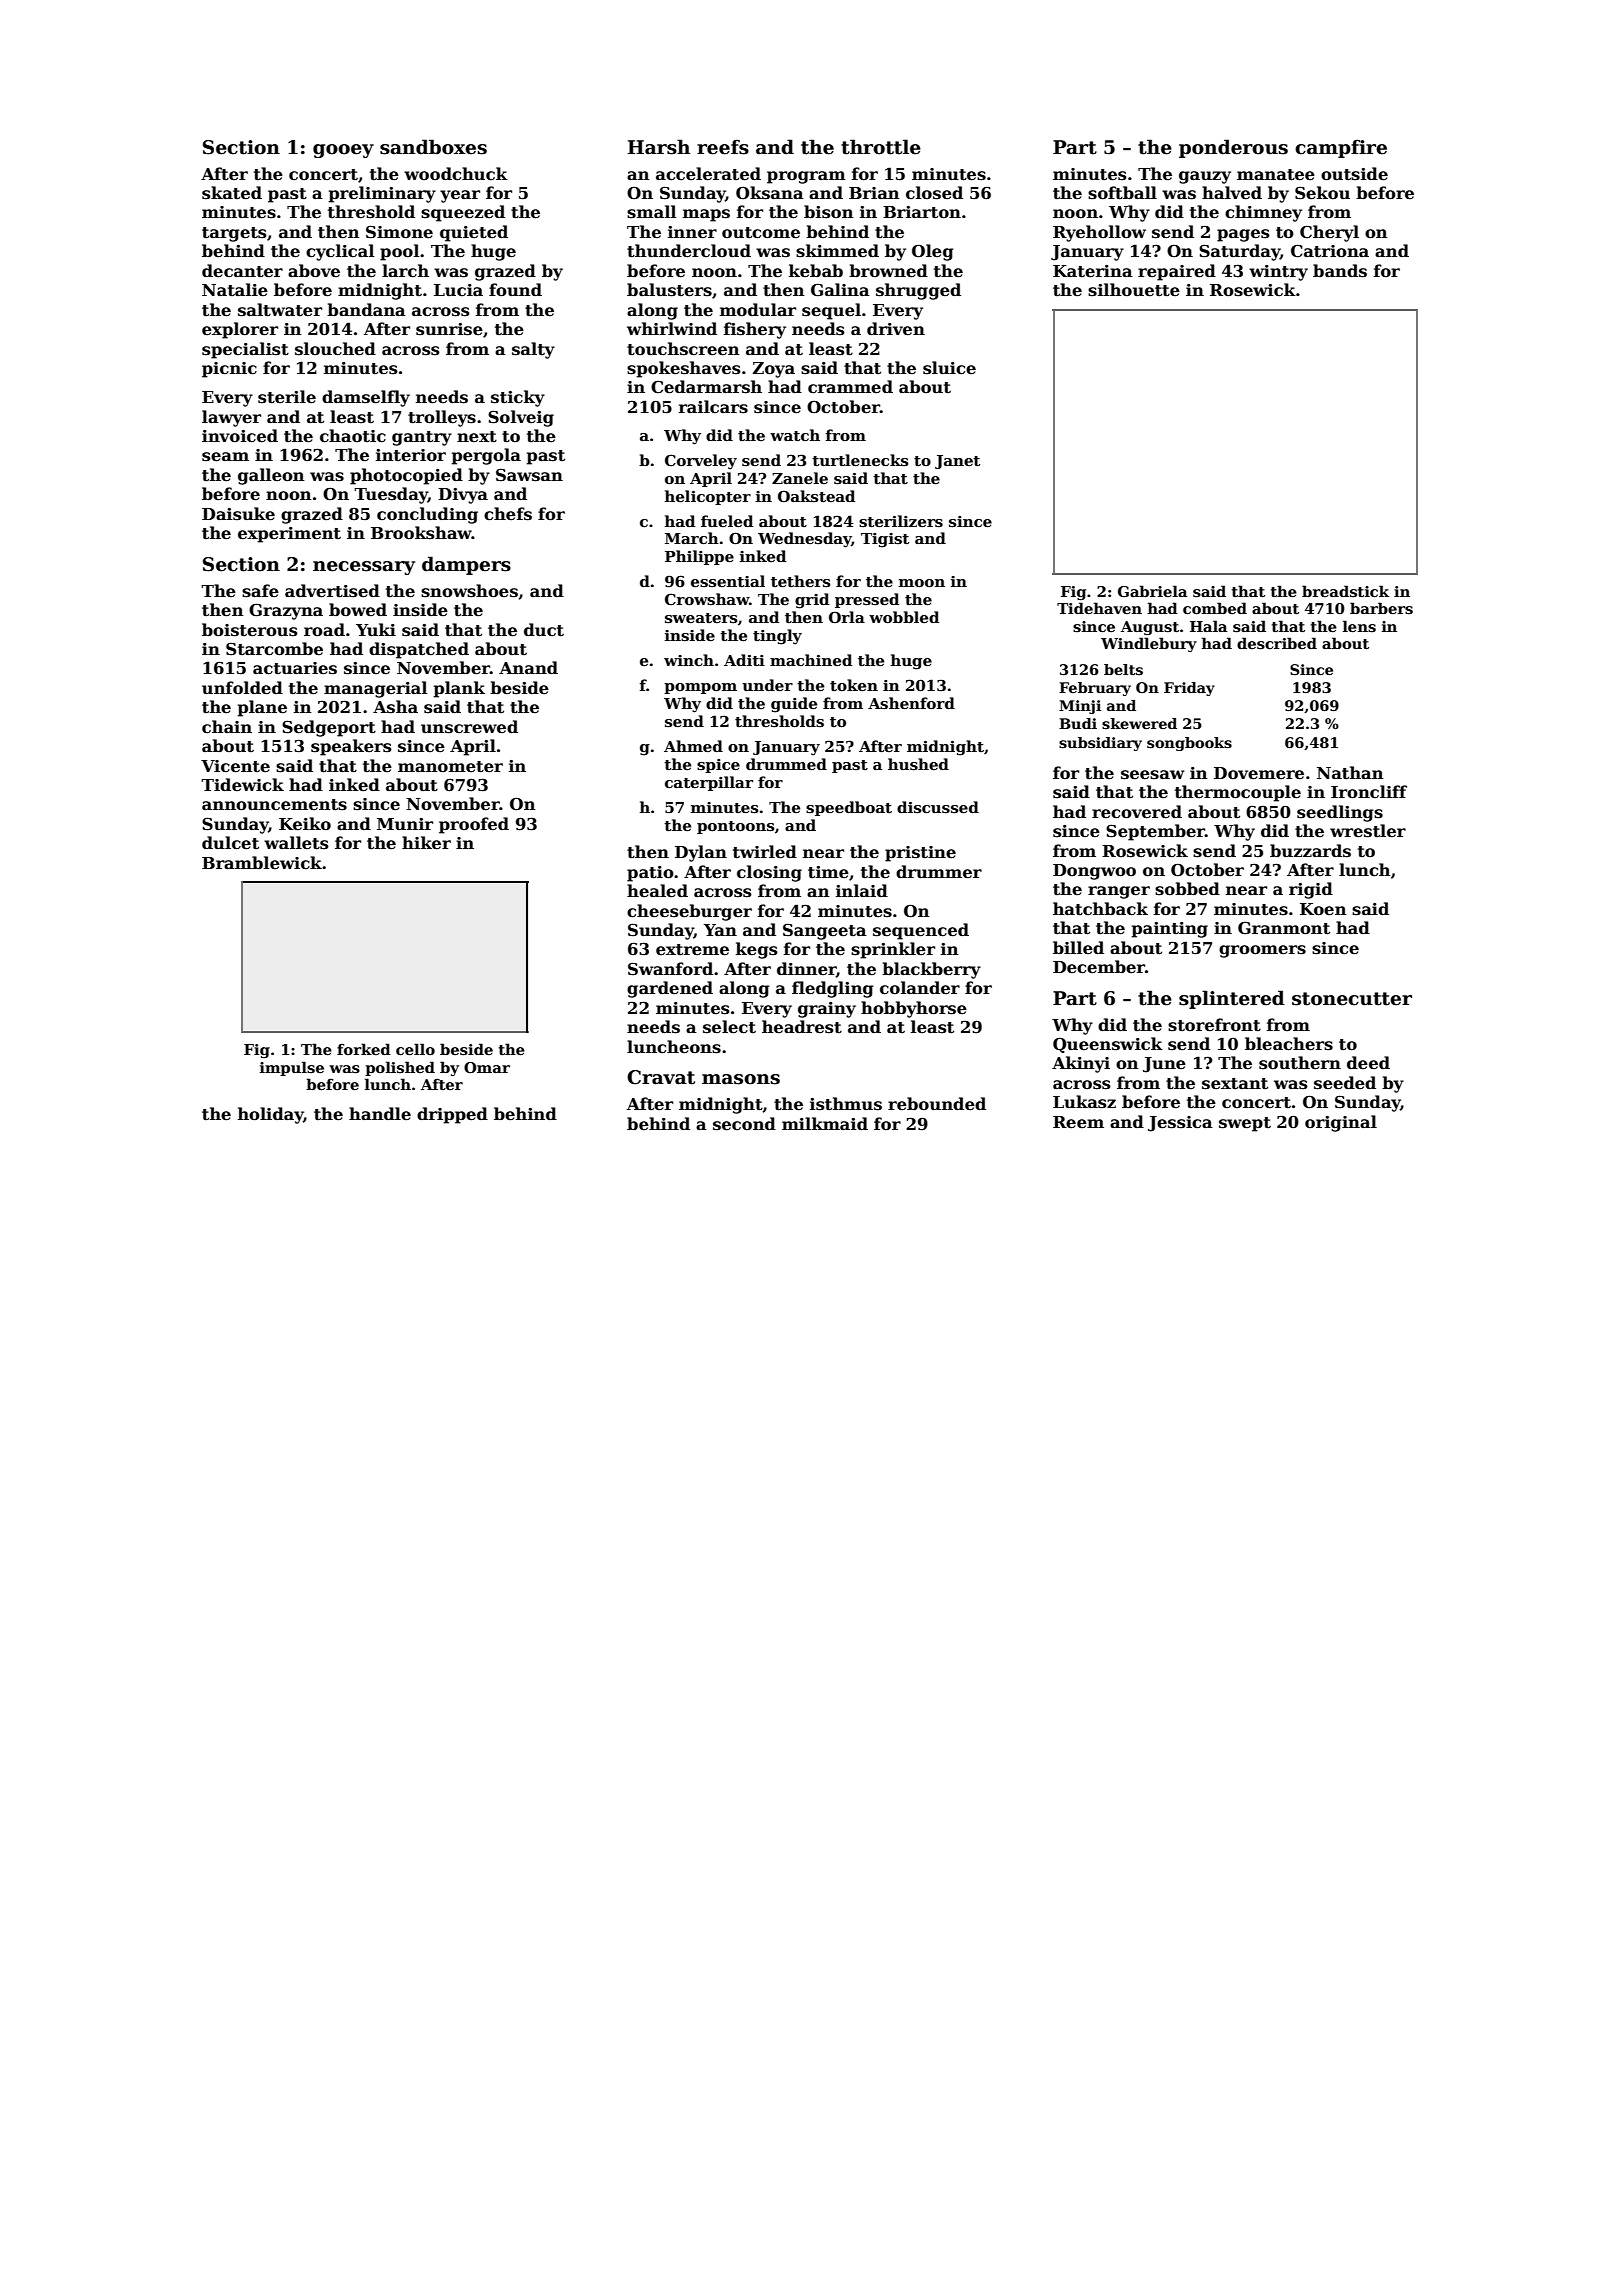 This screenshot has height=2292, width=1620. What do you see at coordinates (1189, 744) in the screenshot?
I see `songbooks` at bounding box center [1189, 744].
